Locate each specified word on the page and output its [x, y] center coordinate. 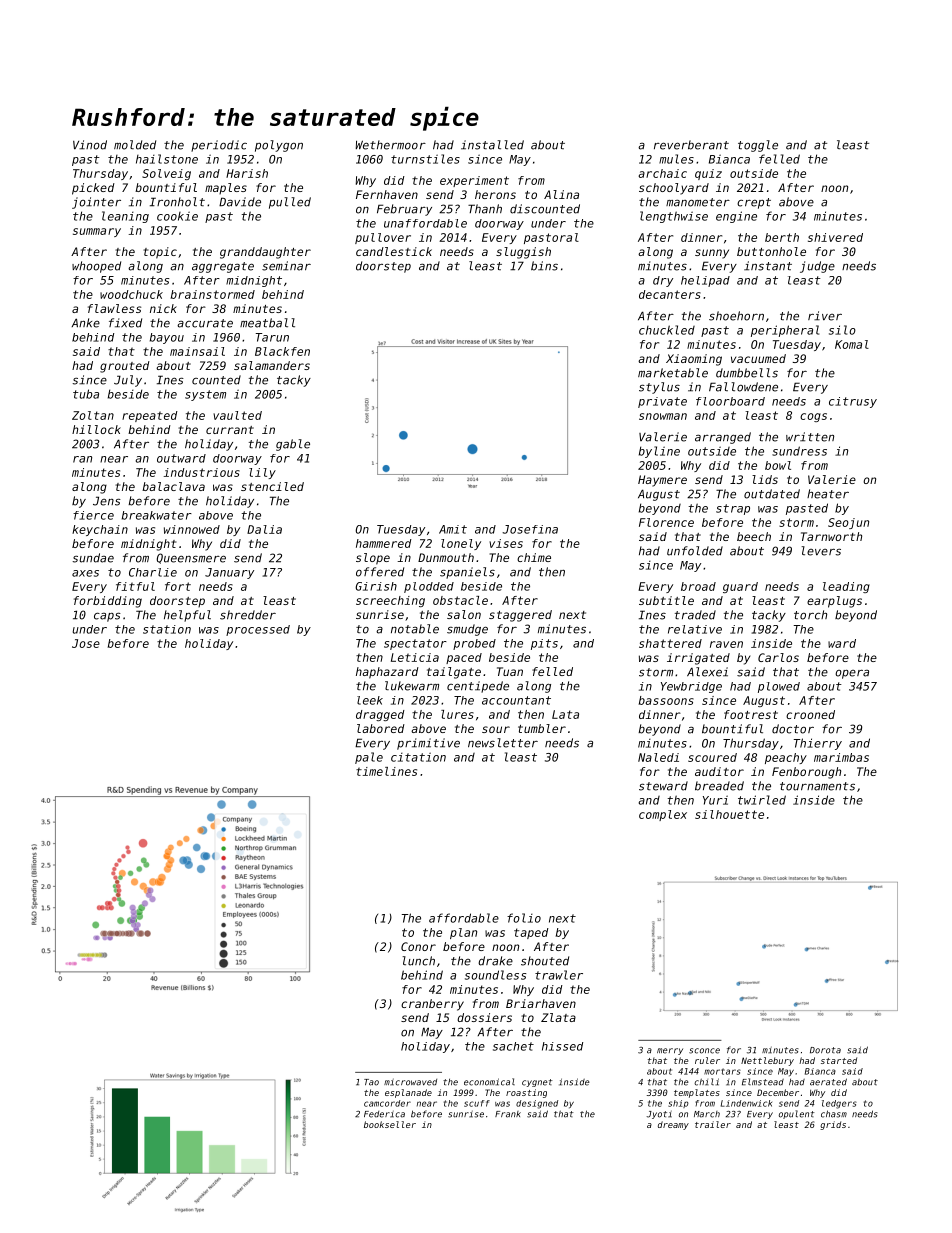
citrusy [853, 402]
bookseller [390, 1124]
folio [524, 918]
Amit [453, 529]
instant [768, 266]
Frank [508, 1114]
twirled [762, 800]
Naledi [658, 757]
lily [262, 473]
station [167, 629]
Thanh [485, 209]
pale [369, 758]
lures [457, 714]
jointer [96, 203]
